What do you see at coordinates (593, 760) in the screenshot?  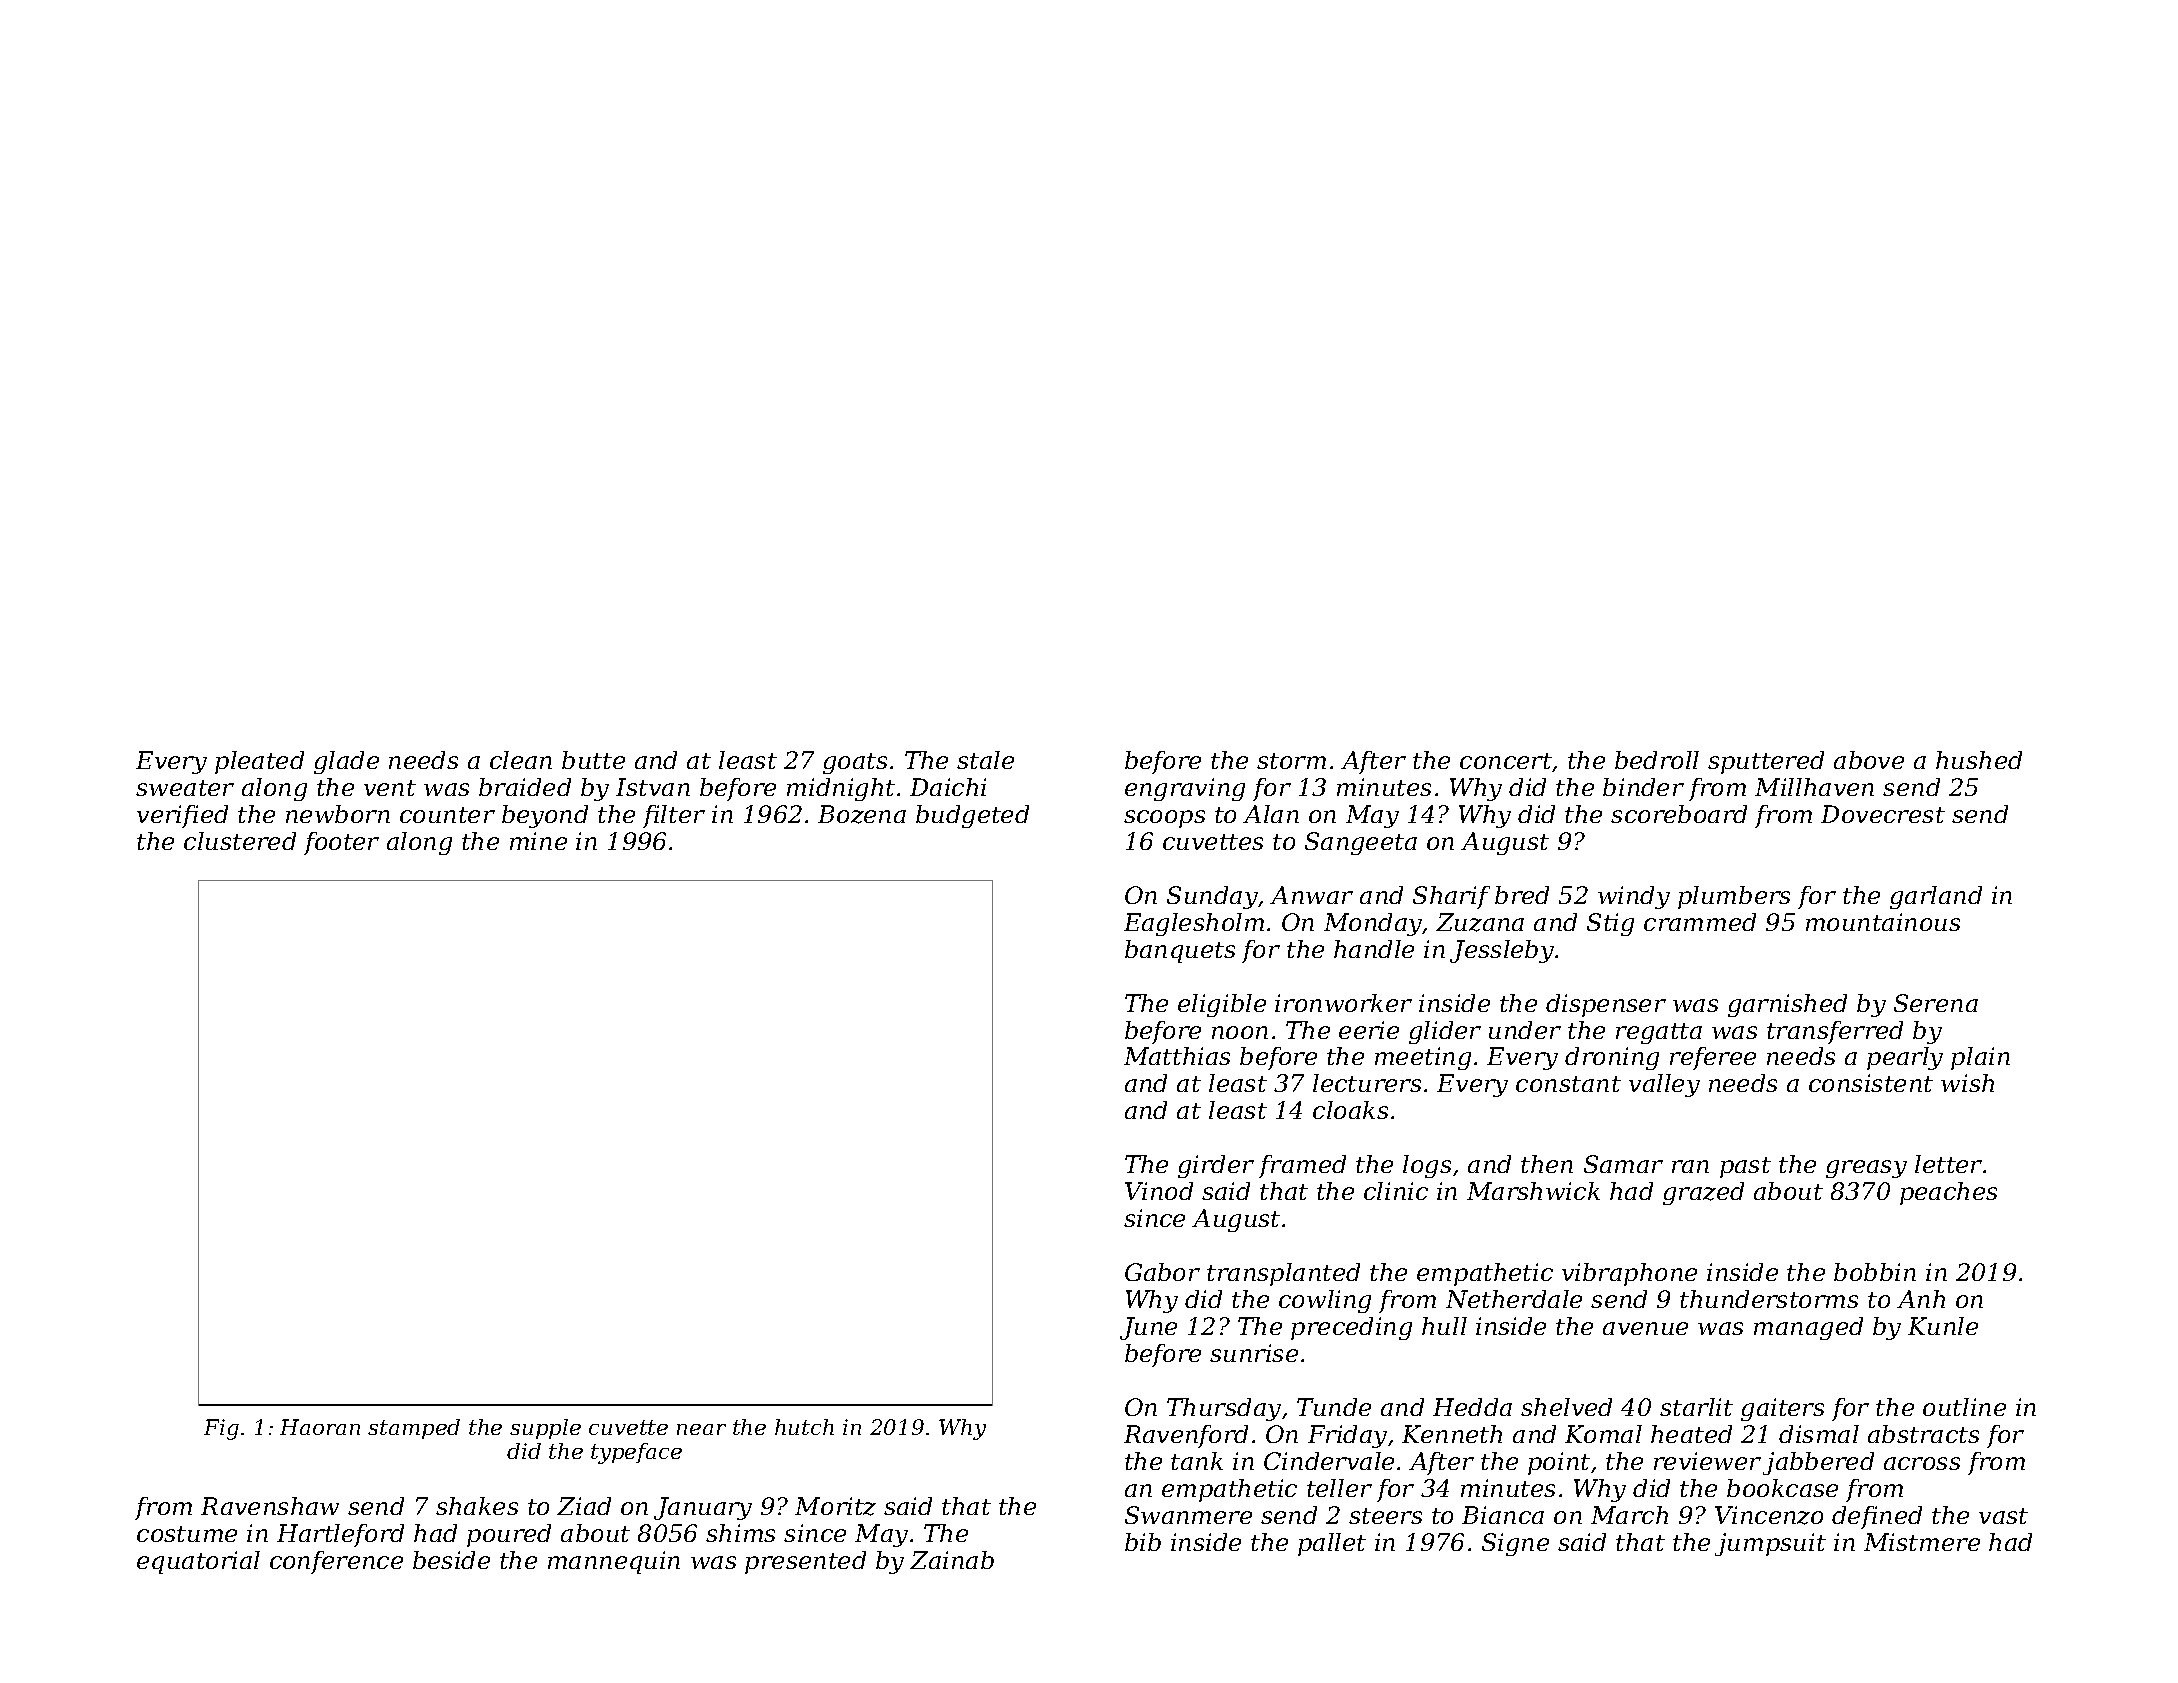 I see `butte` at bounding box center [593, 760].
